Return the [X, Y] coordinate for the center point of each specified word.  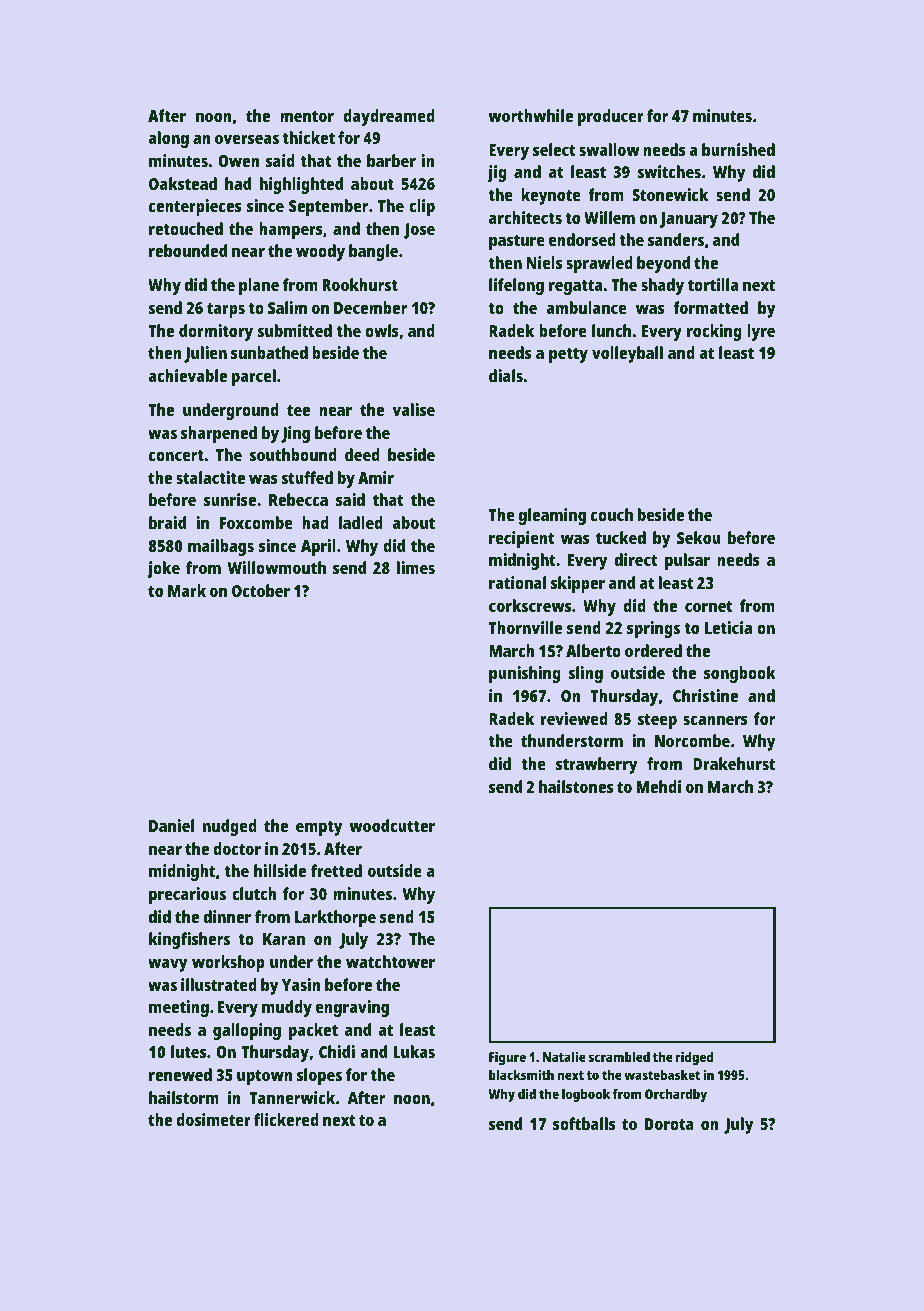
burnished [738, 149]
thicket [308, 137]
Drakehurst [734, 763]
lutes [188, 1051]
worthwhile [531, 115]
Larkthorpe [335, 918]
